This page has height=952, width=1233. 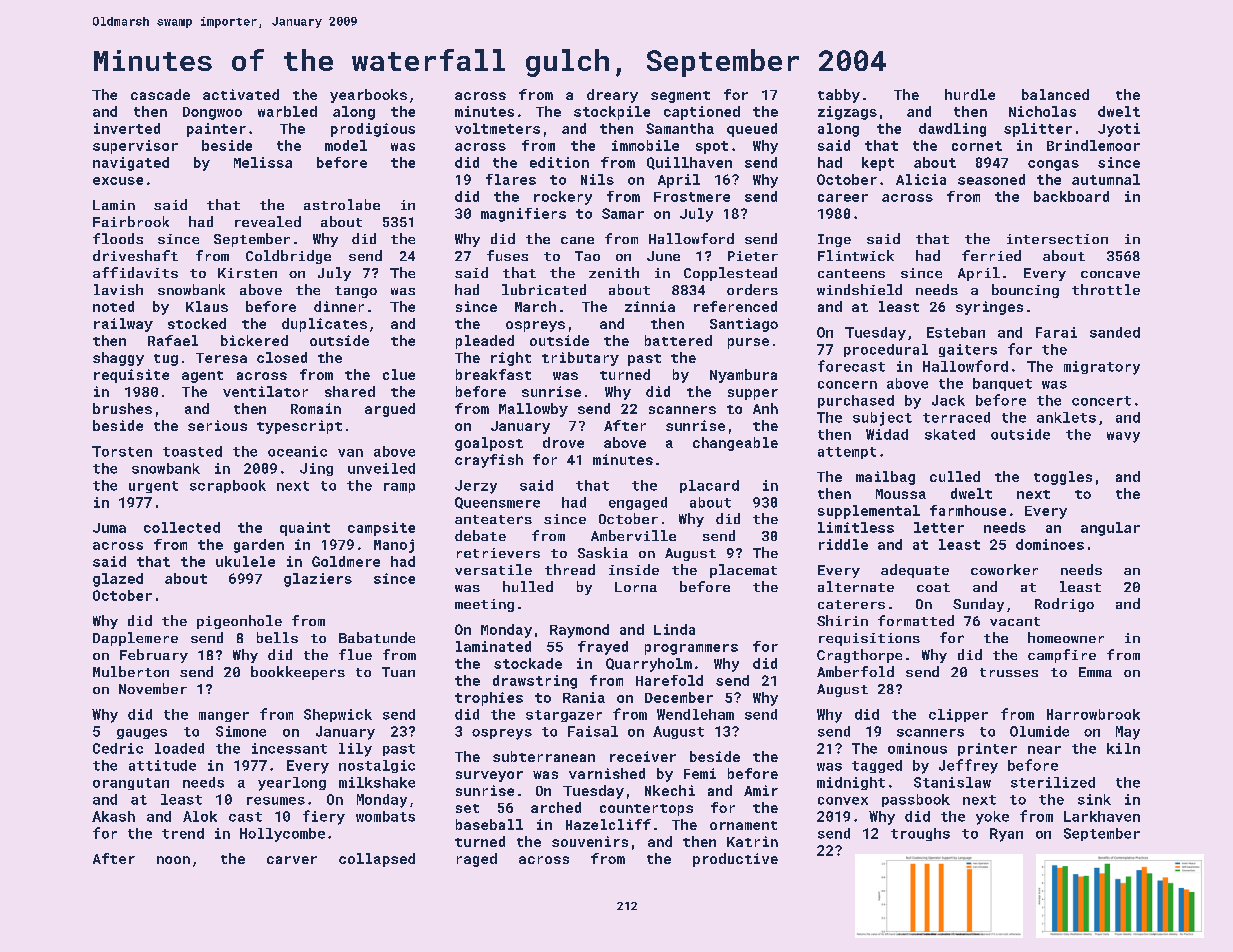 I want to click on Widad, so click(x=887, y=434).
